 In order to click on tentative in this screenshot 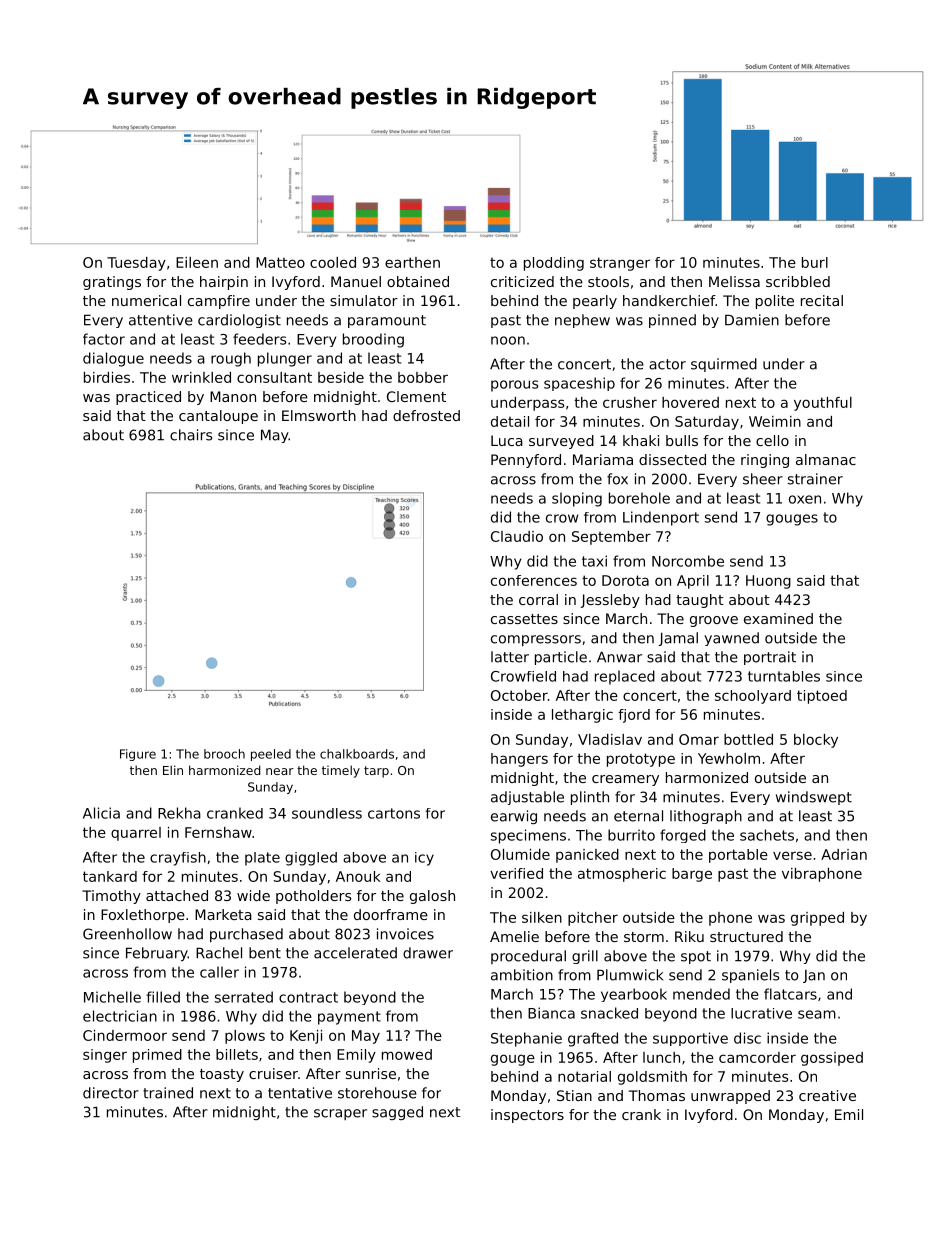, I will do `click(300, 1093)`.
